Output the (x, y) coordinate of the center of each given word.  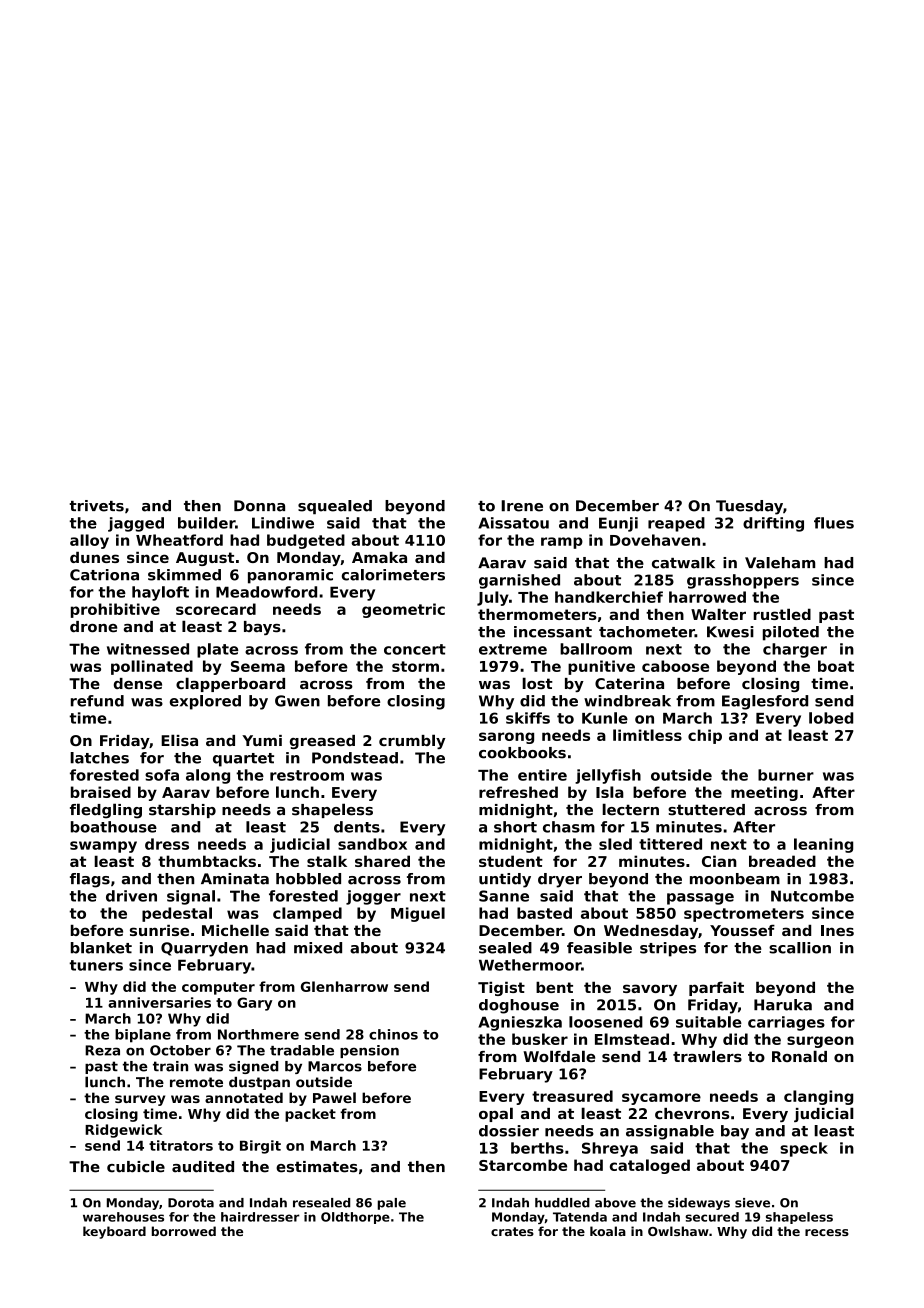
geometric (403, 610)
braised (101, 792)
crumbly (412, 741)
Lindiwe (283, 523)
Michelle (235, 930)
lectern (630, 809)
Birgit (260, 1147)
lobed (831, 718)
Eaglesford (765, 702)
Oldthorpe (355, 1218)
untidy (505, 880)
